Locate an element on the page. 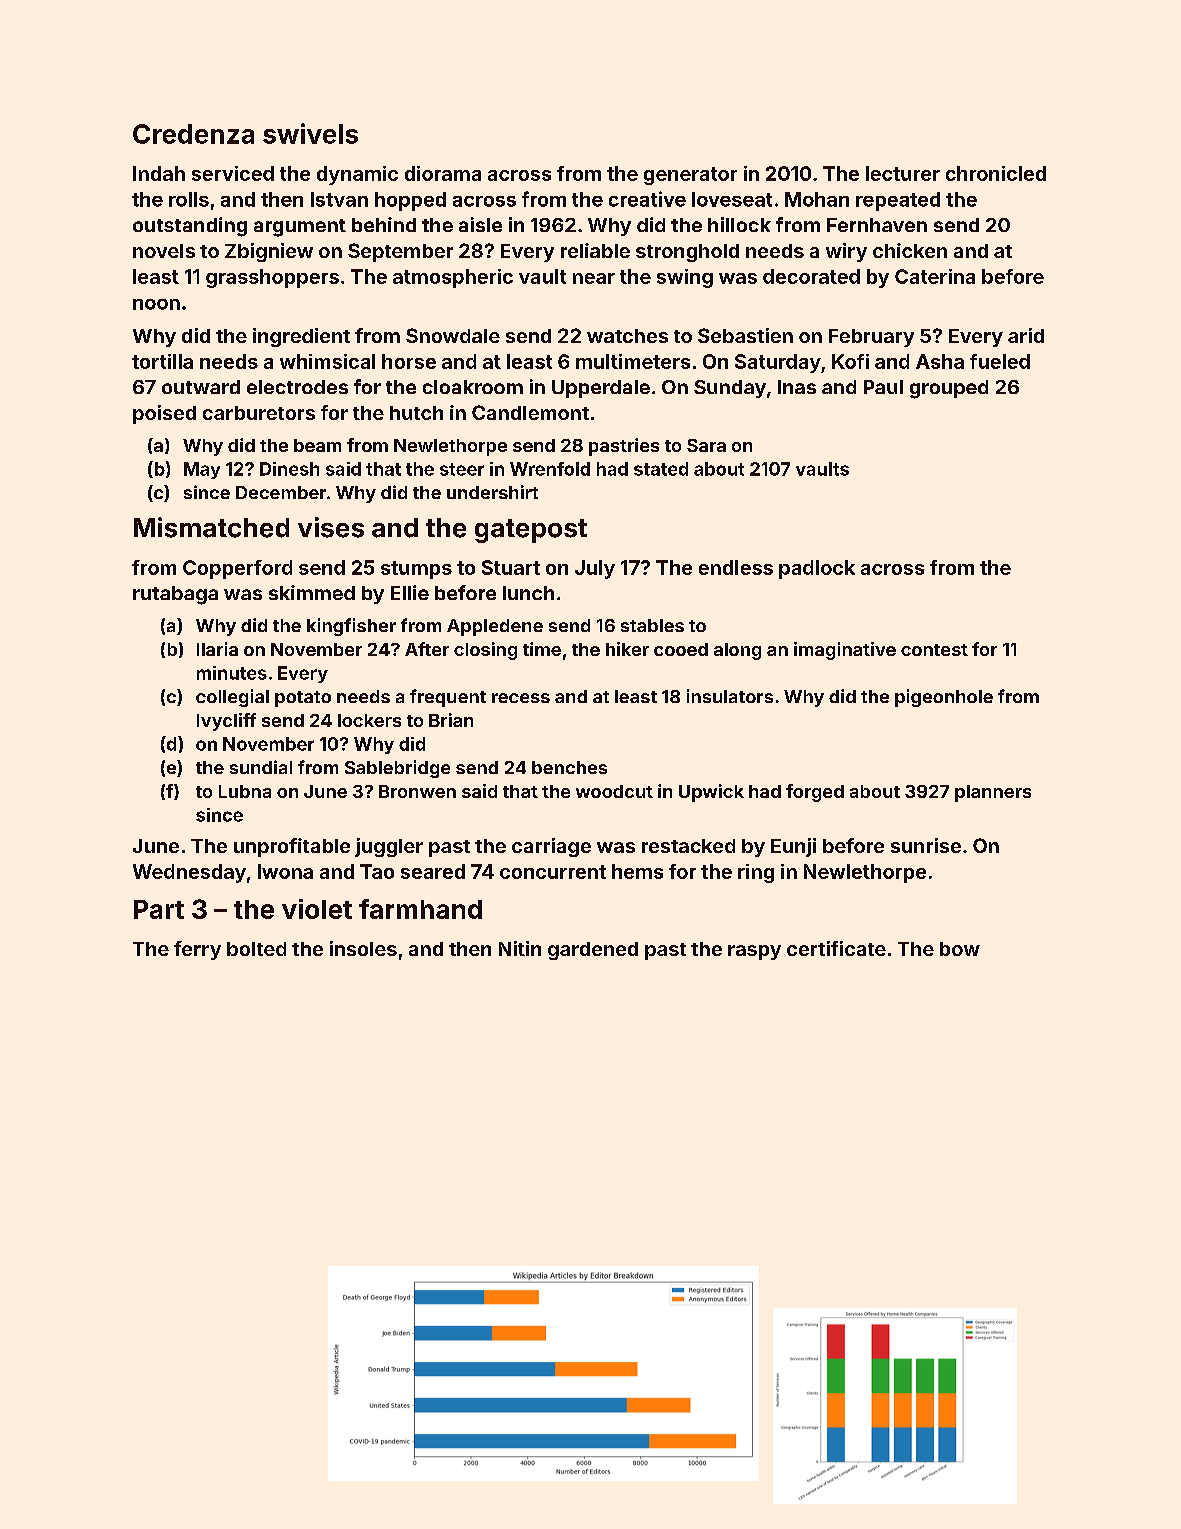 This document has width=1181, height=1529. watches is located at coordinates (627, 336).
